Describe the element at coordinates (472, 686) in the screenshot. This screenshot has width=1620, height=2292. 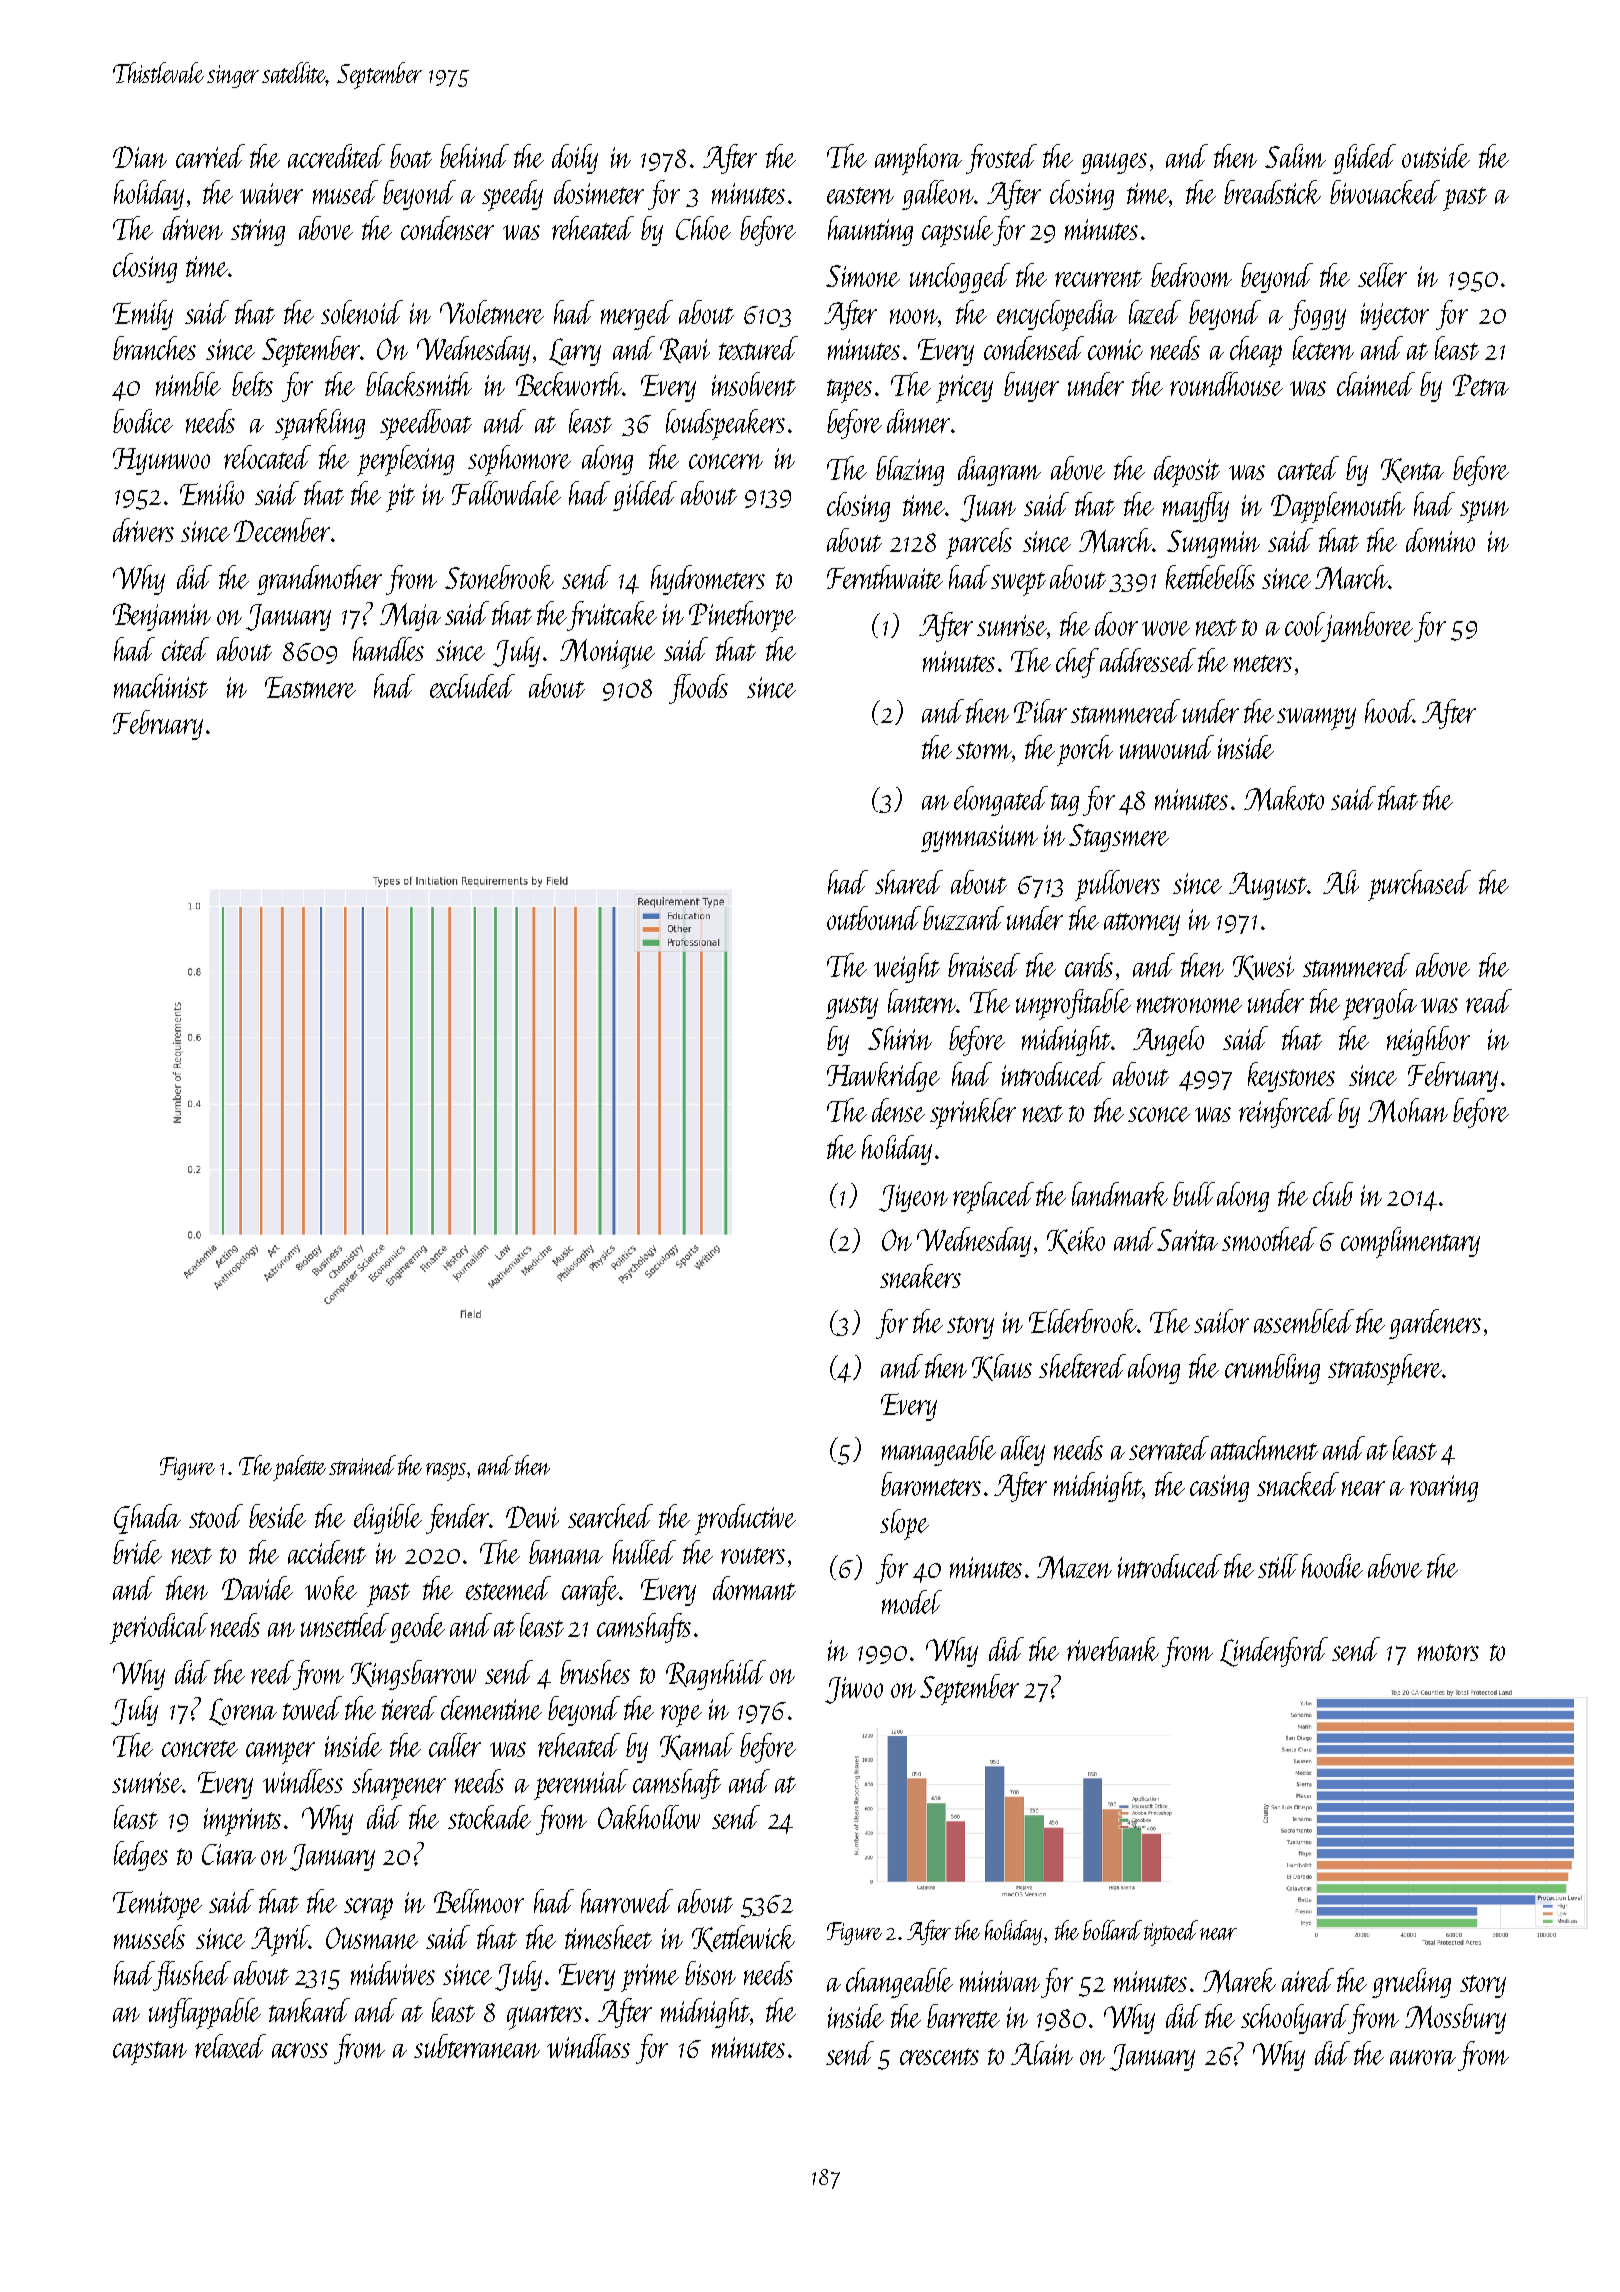
I see `excluded` at that location.
